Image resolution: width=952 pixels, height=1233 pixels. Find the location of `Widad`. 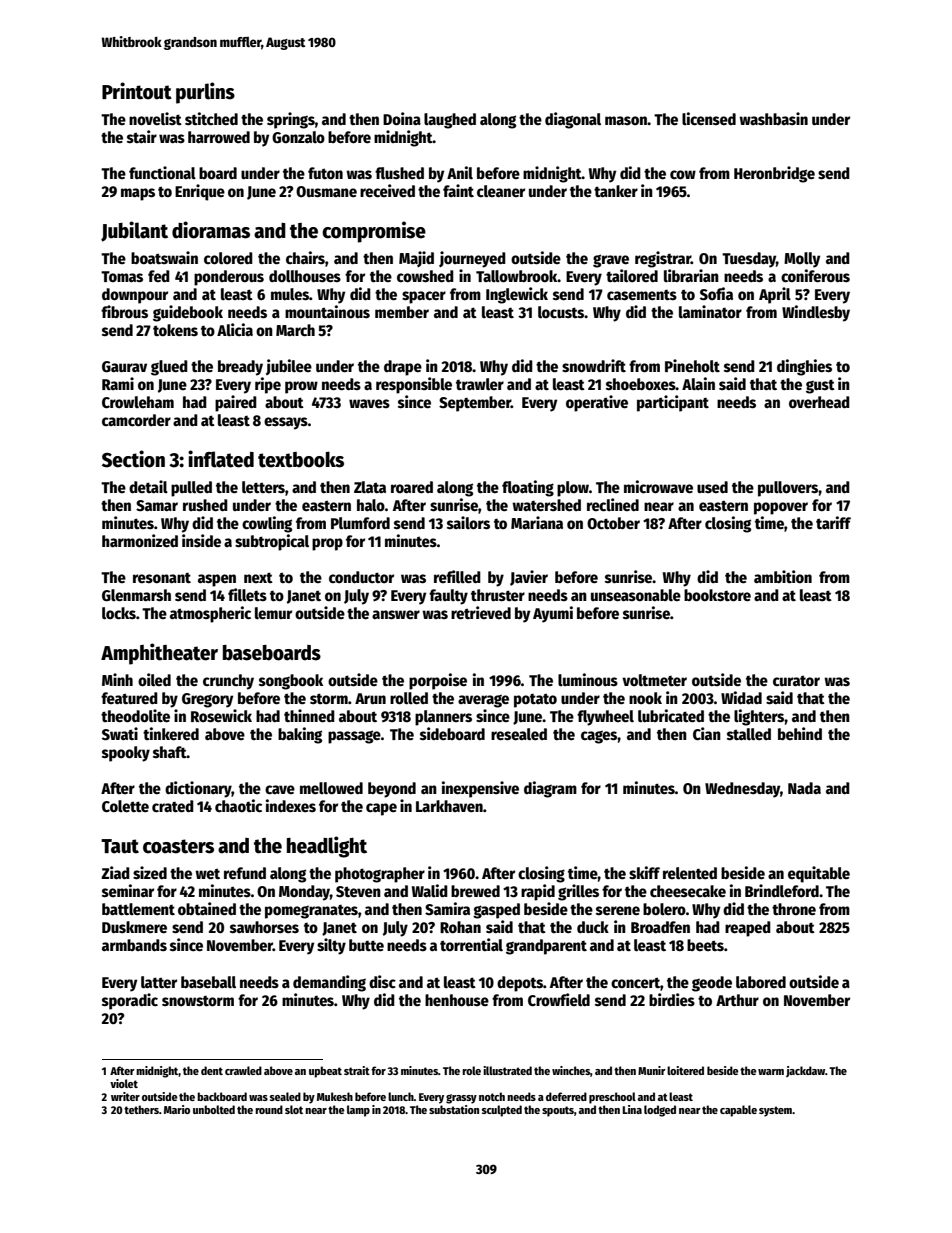

Widad is located at coordinates (741, 697).
